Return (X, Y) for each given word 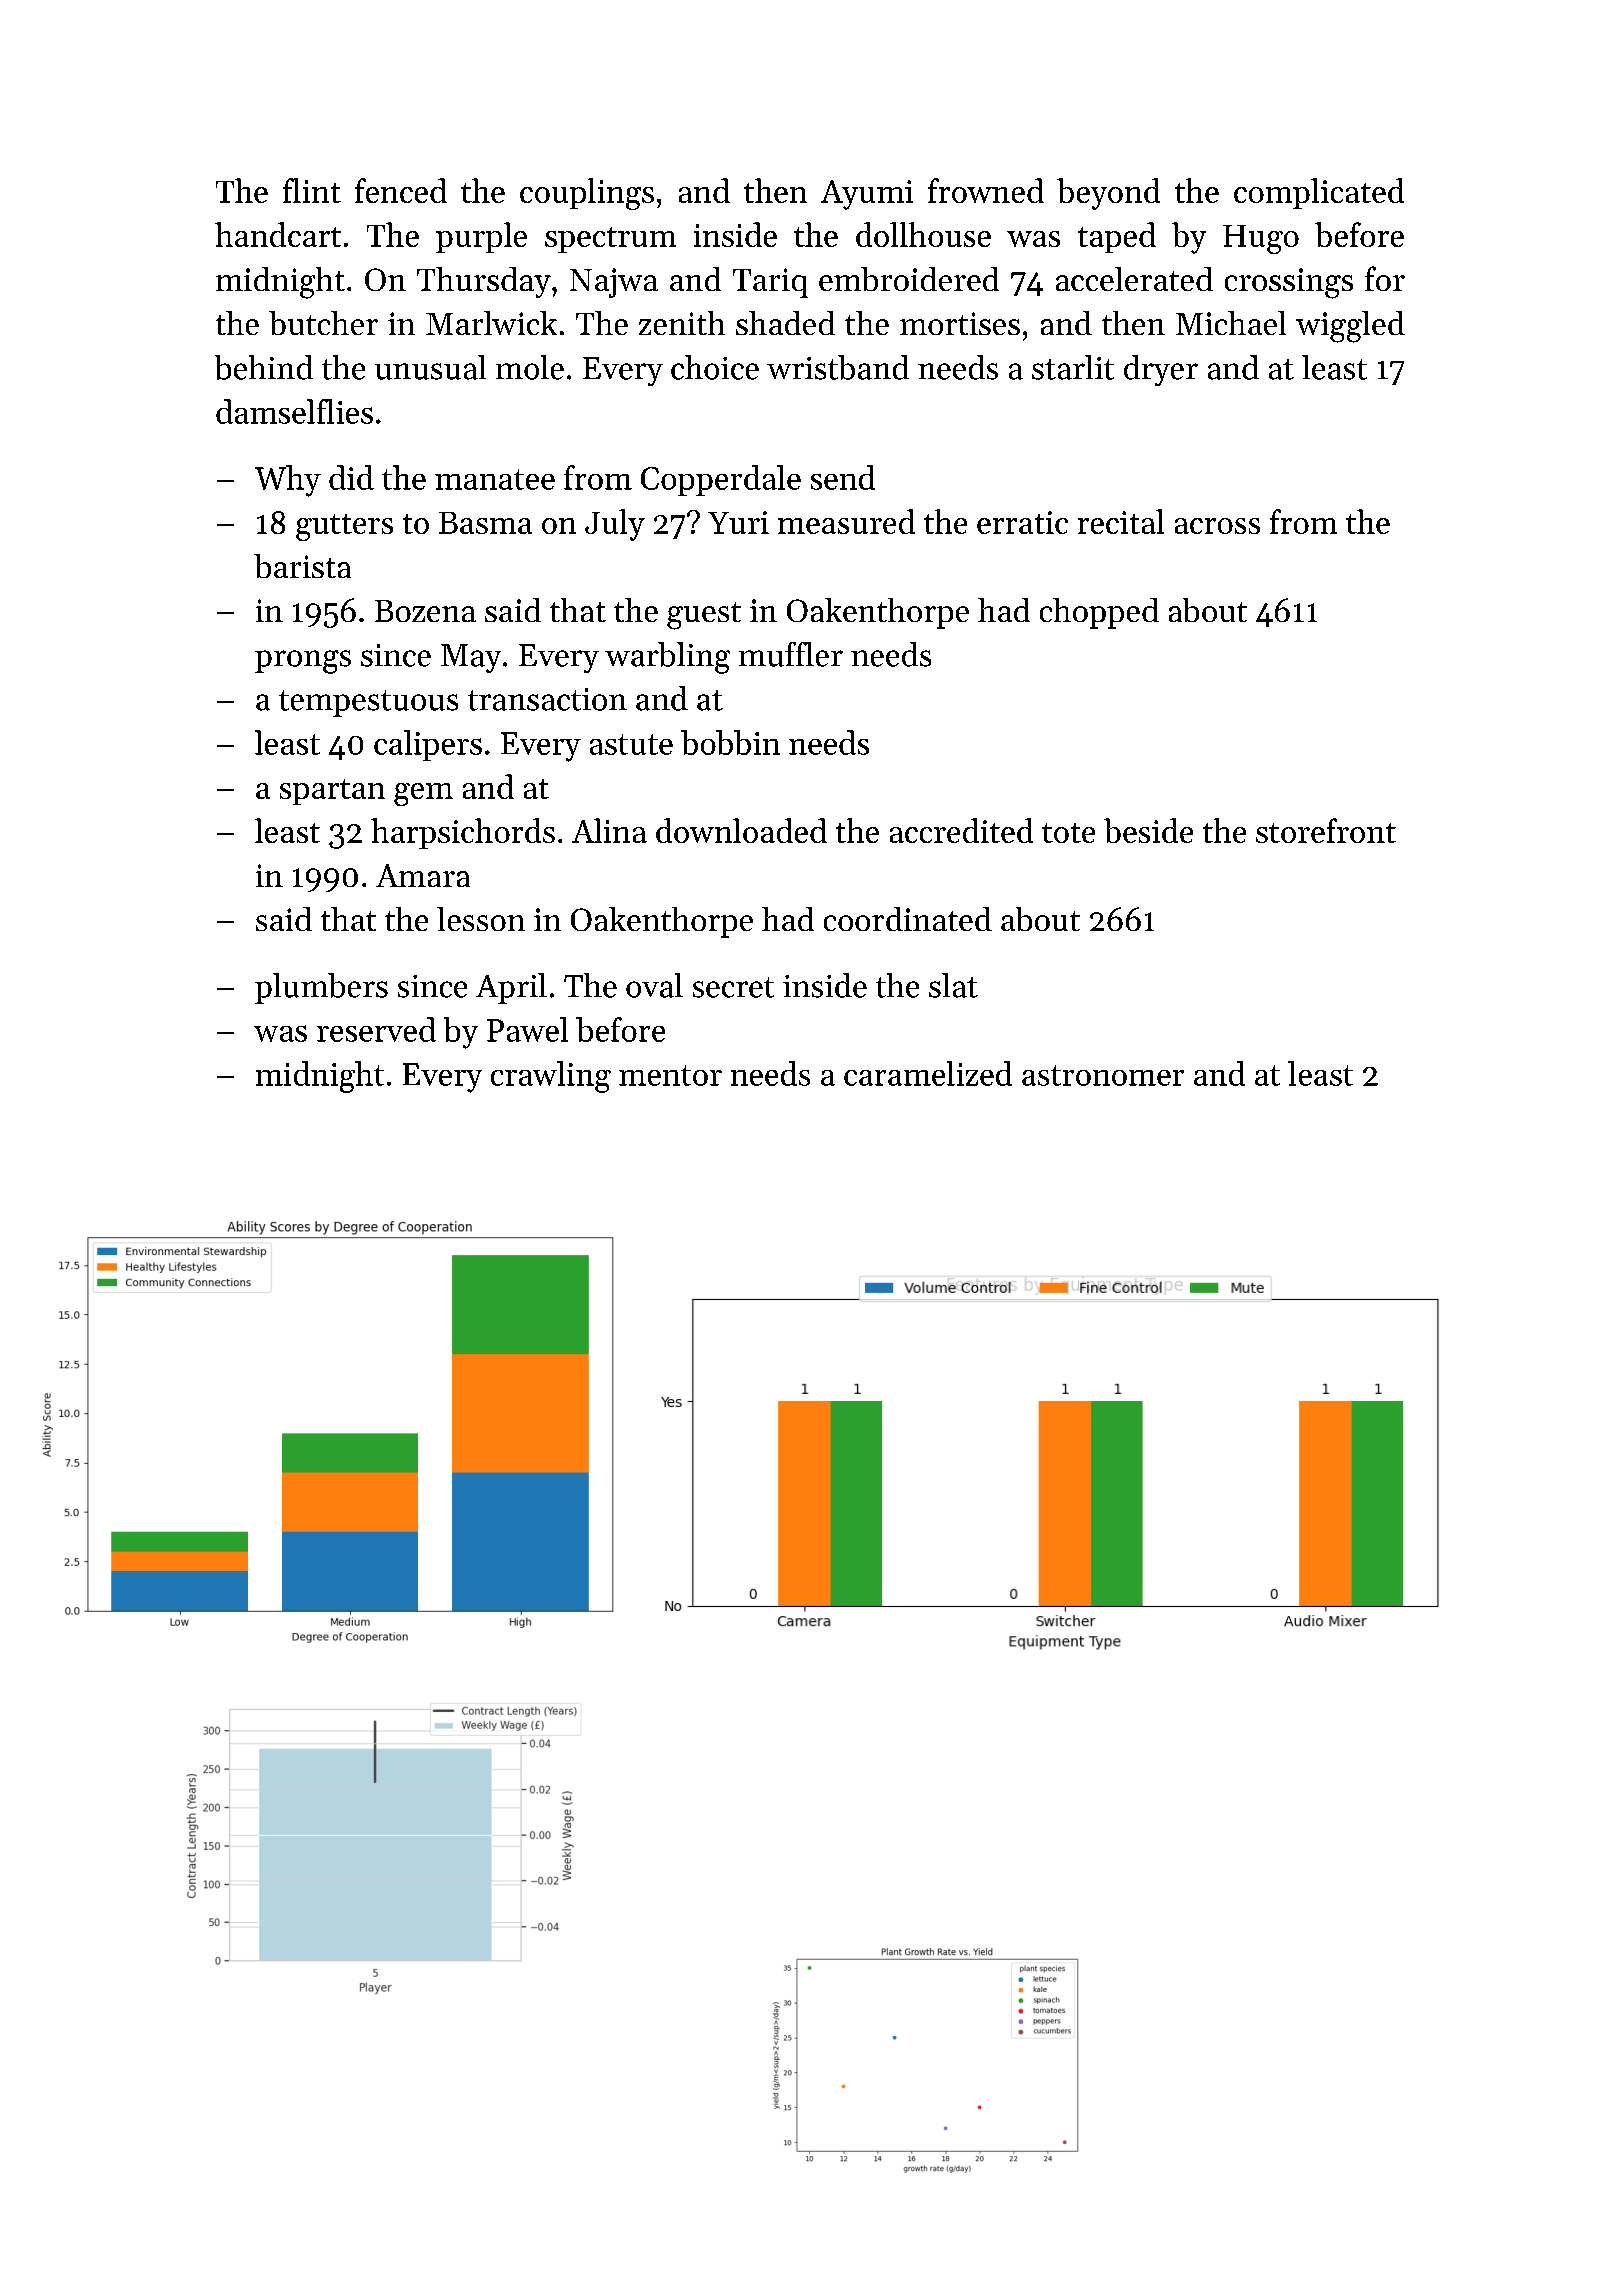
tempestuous (368, 703)
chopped (1099, 613)
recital (1121, 521)
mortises (960, 323)
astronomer (1103, 1075)
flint (312, 190)
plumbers (321, 988)
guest (704, 616)
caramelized (928, 1073)
